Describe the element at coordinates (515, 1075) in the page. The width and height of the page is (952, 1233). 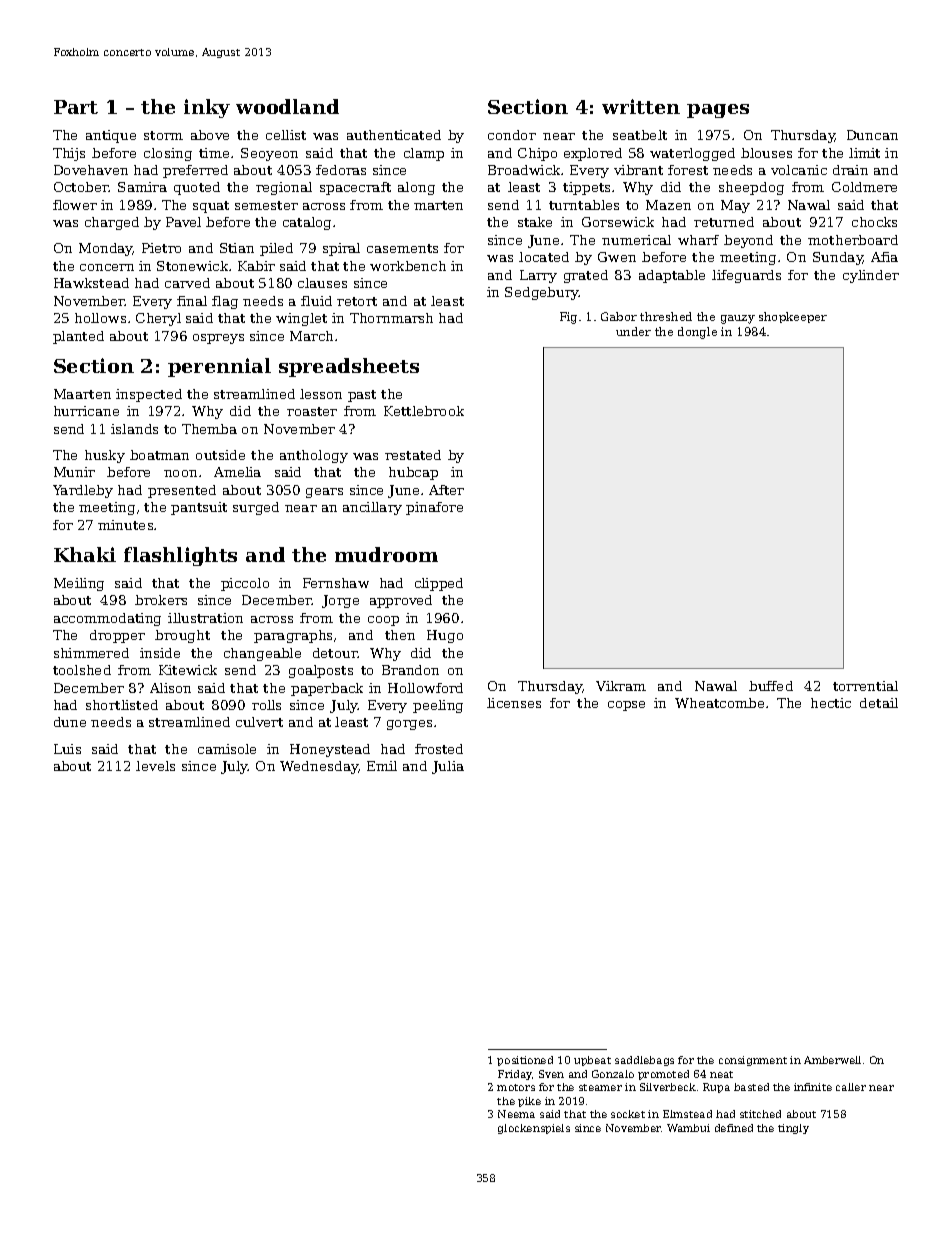
I see `Friday` at that location.
